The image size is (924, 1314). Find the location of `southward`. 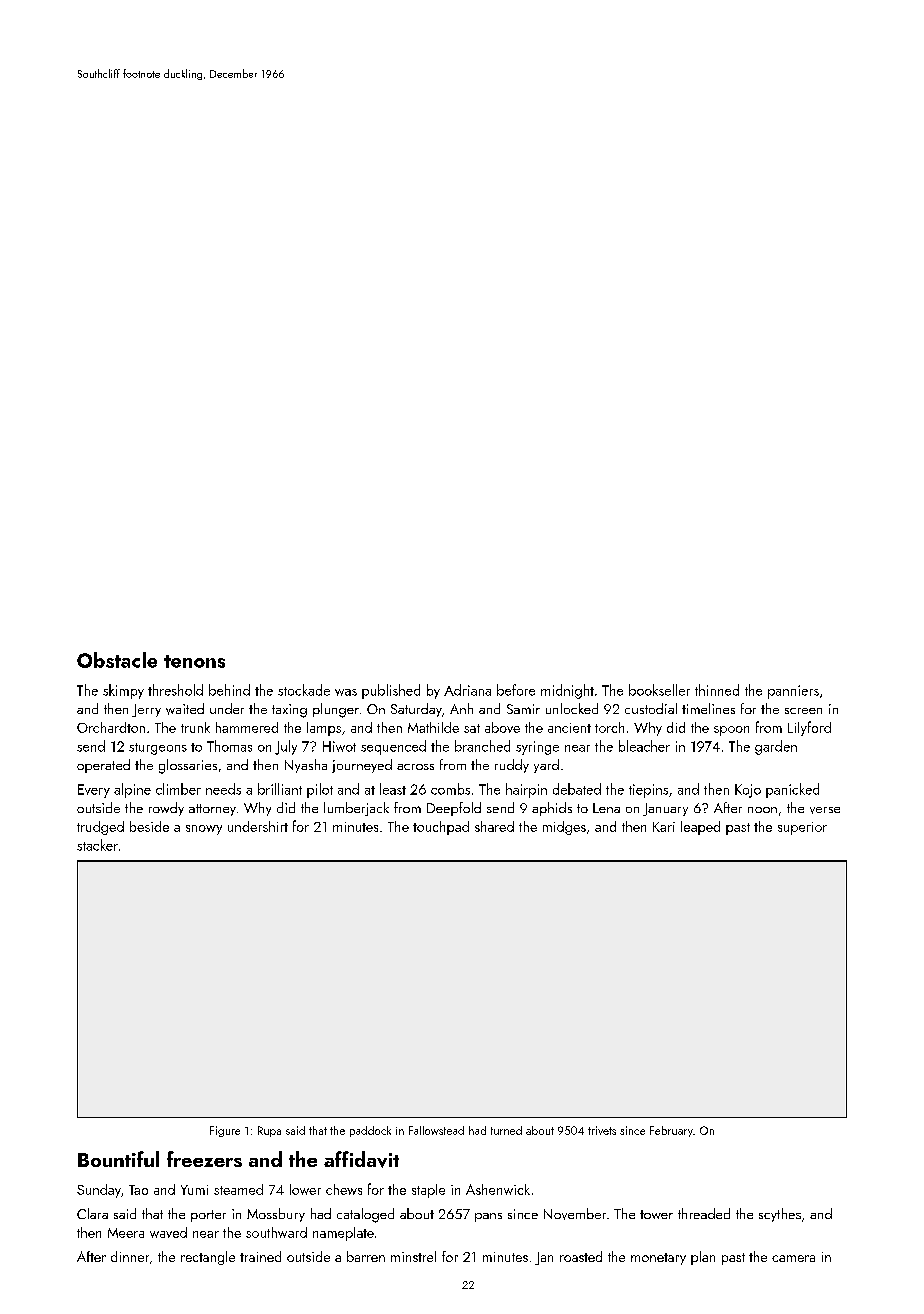

southward is located at coordinates (276, 1232).
